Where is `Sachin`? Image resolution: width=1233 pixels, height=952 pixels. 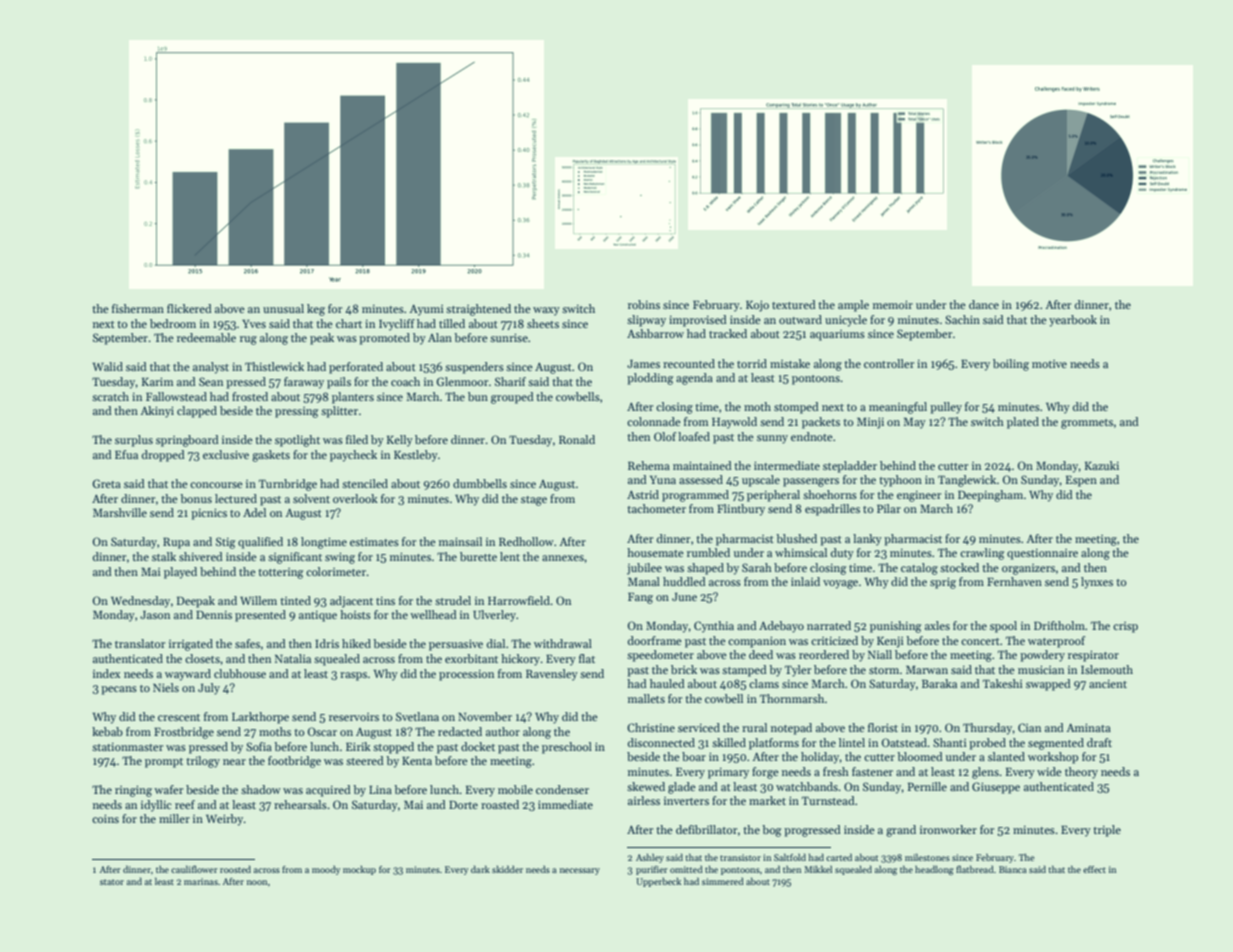
Sachin is located at coordinates (962, 319).
